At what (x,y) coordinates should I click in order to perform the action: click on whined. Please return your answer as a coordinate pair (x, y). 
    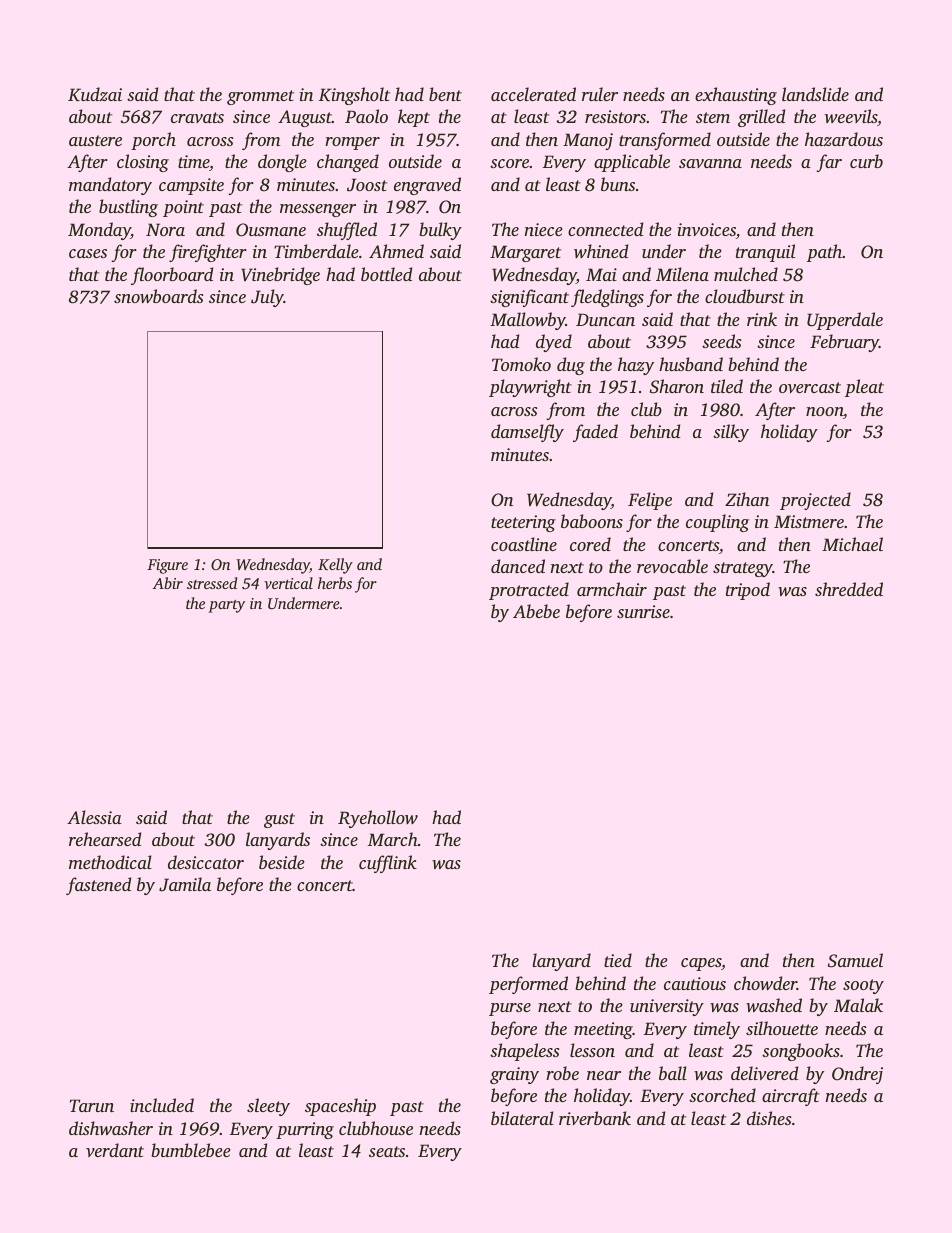
    Looking at the image, I should click on (601, 251).
